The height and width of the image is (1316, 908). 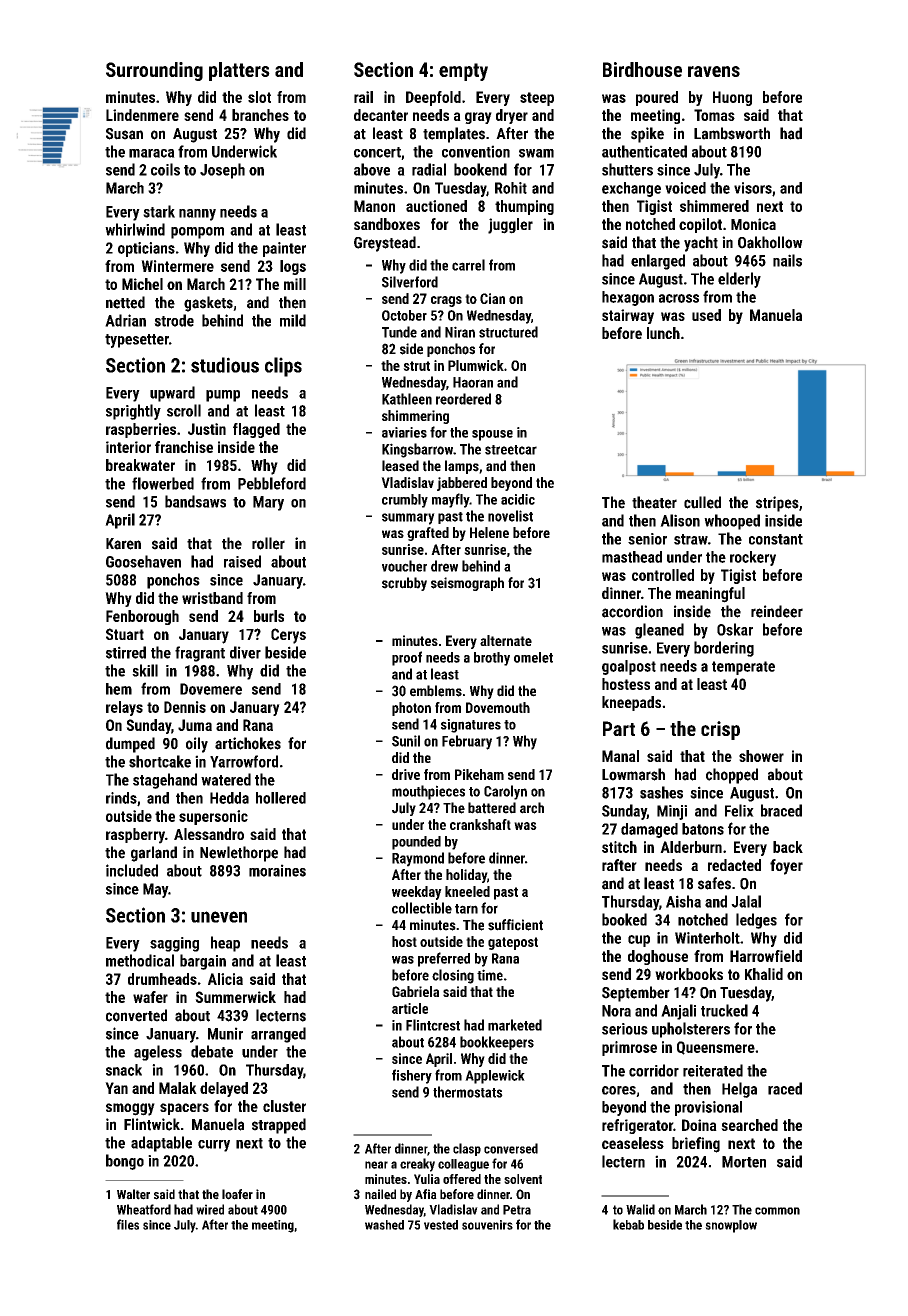 I want to click on wafer, so click(x=150, y=997).
